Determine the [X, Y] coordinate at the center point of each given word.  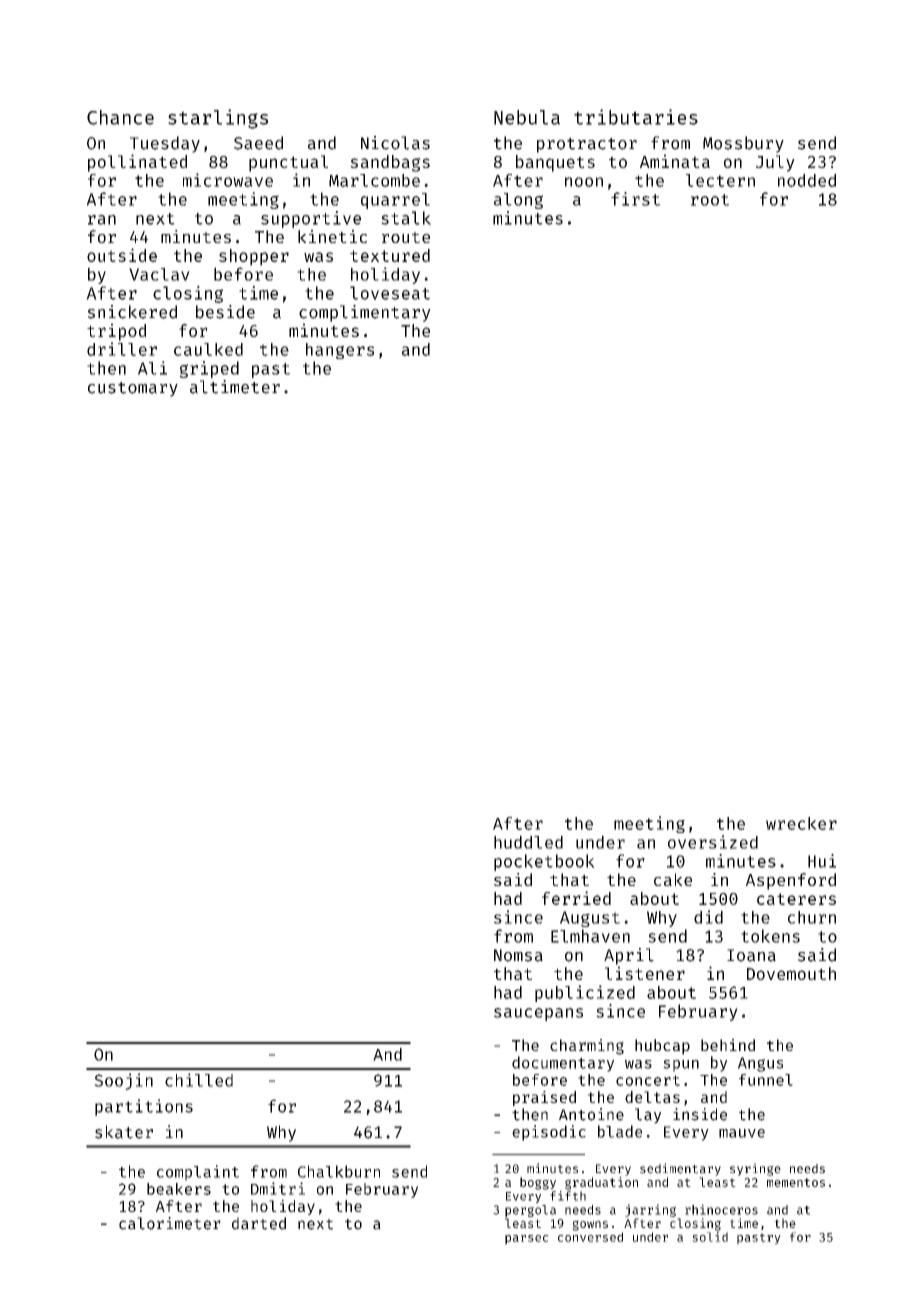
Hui [822, 861]
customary [133, 389]
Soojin [123, 1081]
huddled [528, 842]
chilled [199, 1080]
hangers [340, 351]
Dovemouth [791, 973]
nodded [807, 180]
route [406, 237]
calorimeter [170, 1223]
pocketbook [544, 862]
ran [102, 220]
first [635, 199]
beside [225, 312]
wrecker [801, 823]
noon [584, 182]
